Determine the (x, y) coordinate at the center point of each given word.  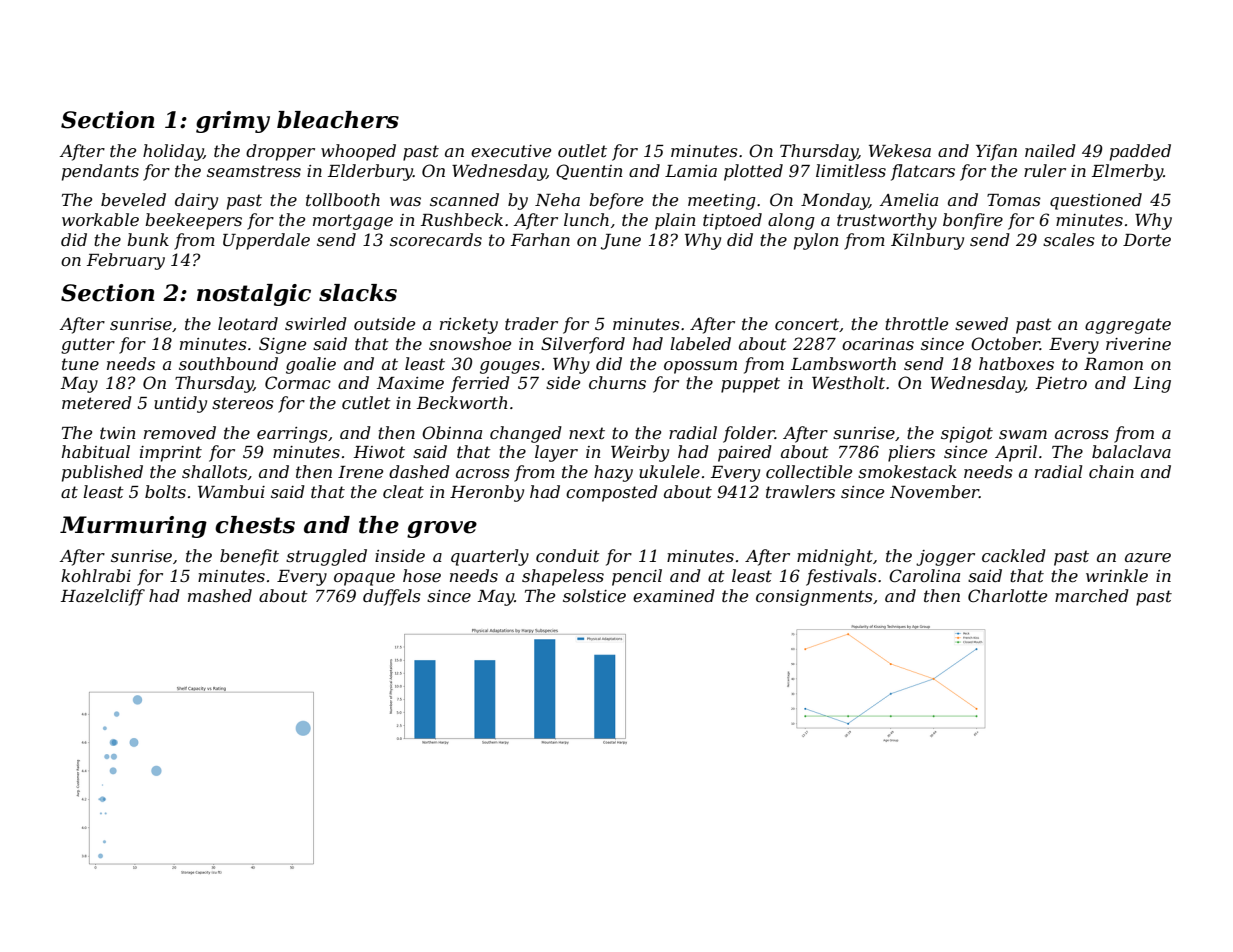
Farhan (540, 239)
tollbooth (343, 199)
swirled (316, 323)
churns (617, 382)
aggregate (1128, 326)
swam (1023, 434)
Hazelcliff (103, 597)
